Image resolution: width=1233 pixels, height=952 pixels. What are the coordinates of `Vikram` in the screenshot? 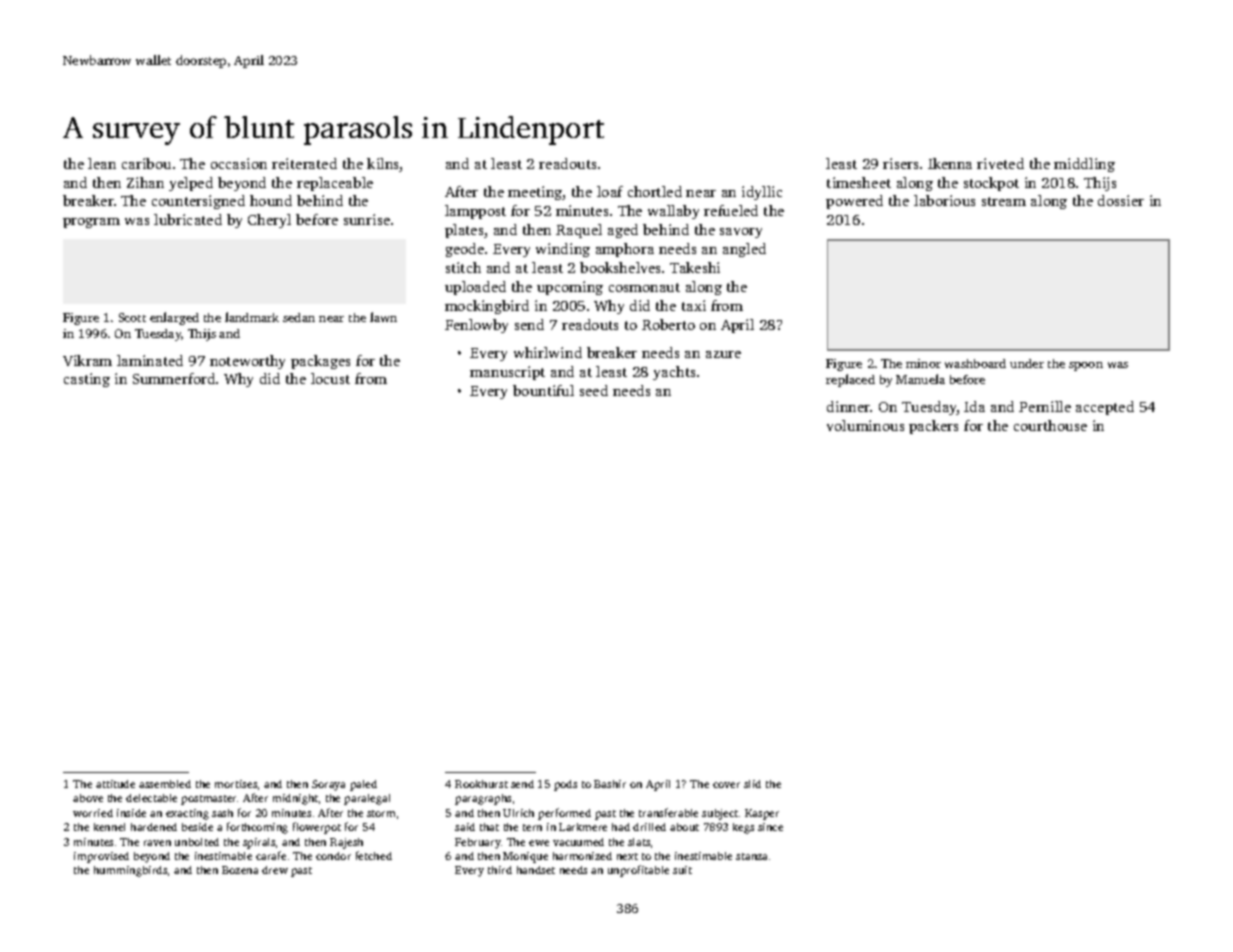 It's located at (87, 360).
